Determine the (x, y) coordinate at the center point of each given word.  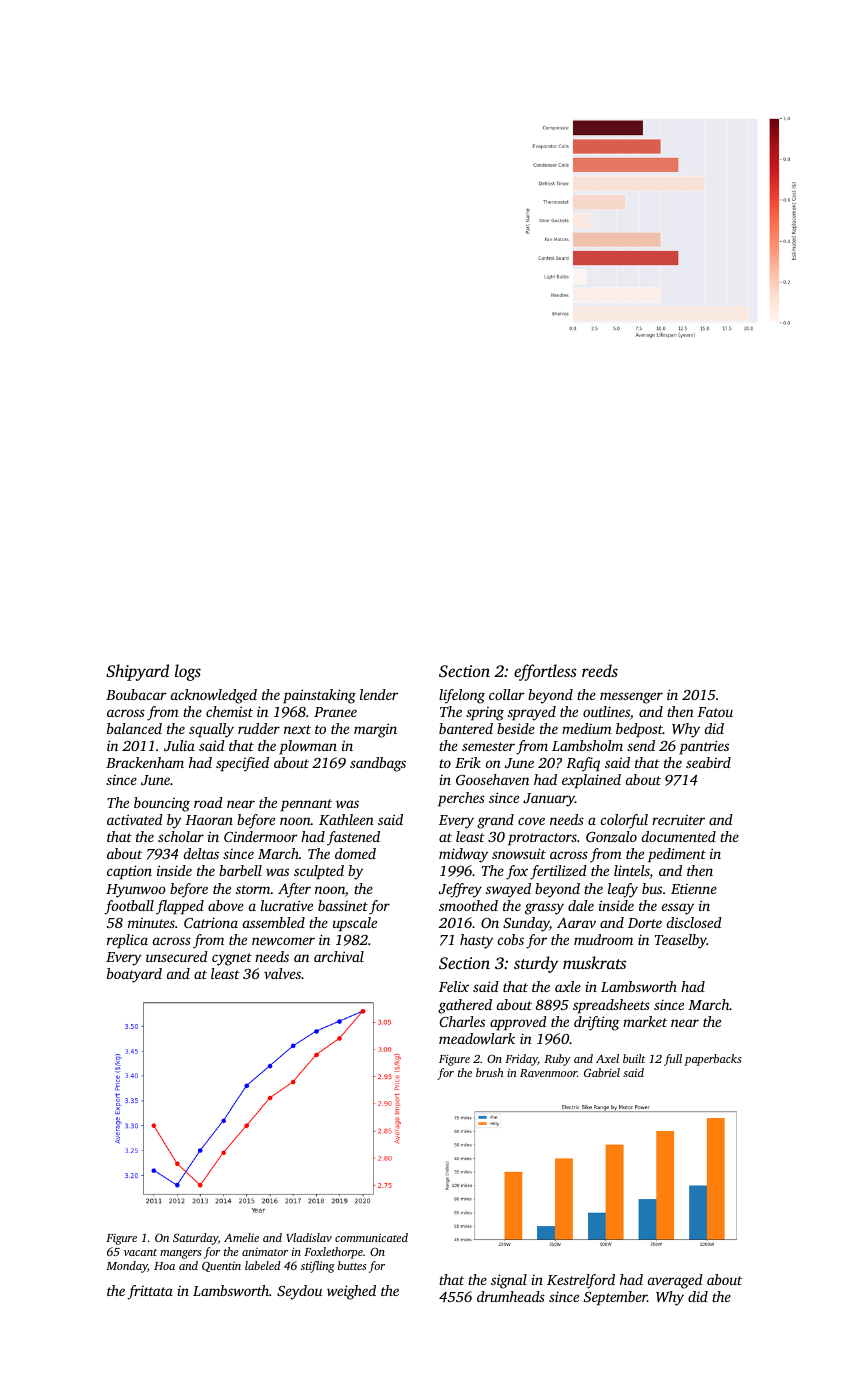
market (645, 1021)
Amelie (241, 1237)
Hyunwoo (136, 891)
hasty (476, 941)
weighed (351, 1292)
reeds (600, 670)
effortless (545, 672)
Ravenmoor (548, 1073)
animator (265, 1252)
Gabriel (602, 1072)
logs (188, 672)
